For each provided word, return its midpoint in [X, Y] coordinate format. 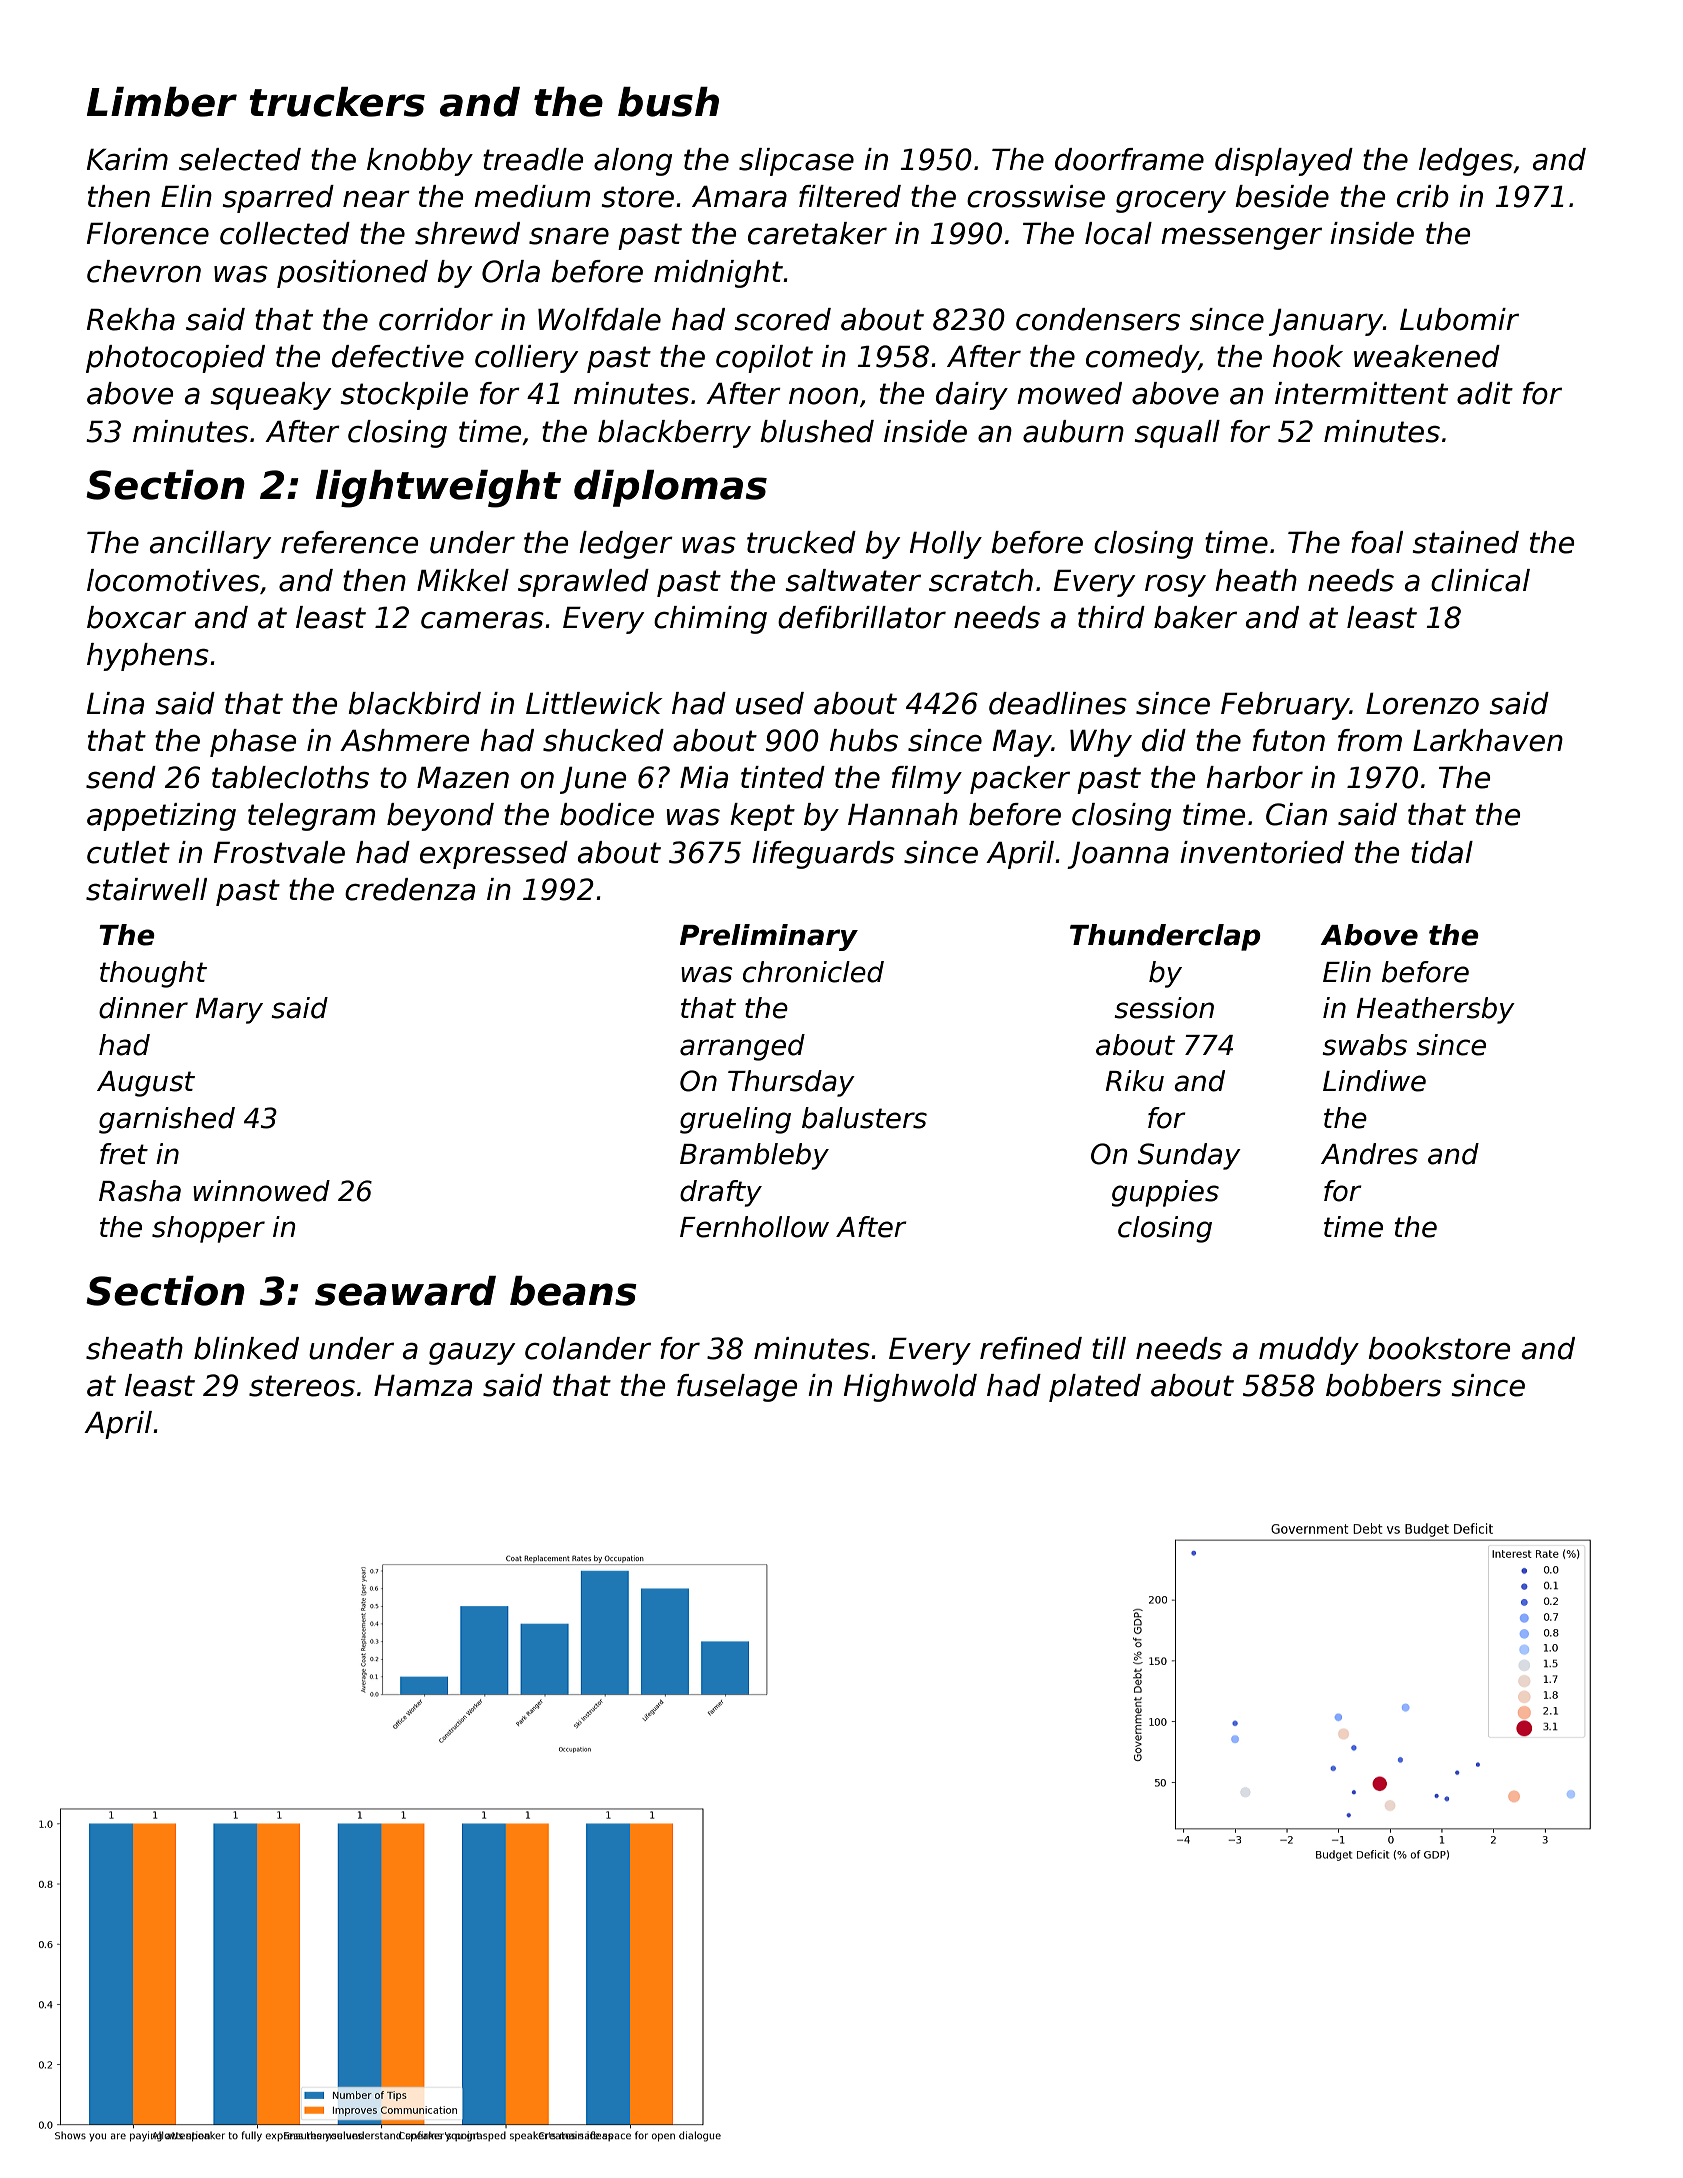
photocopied [175, 359]
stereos [302, 1386]
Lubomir [1459, 319]
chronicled [813, 972]
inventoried [1262, 852]
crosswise [1036, 196]
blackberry [674, 434]
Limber [162, 102]
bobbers [1384, 1385]
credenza [410, 889]
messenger [1241, 238]
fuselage [737, 1388]
